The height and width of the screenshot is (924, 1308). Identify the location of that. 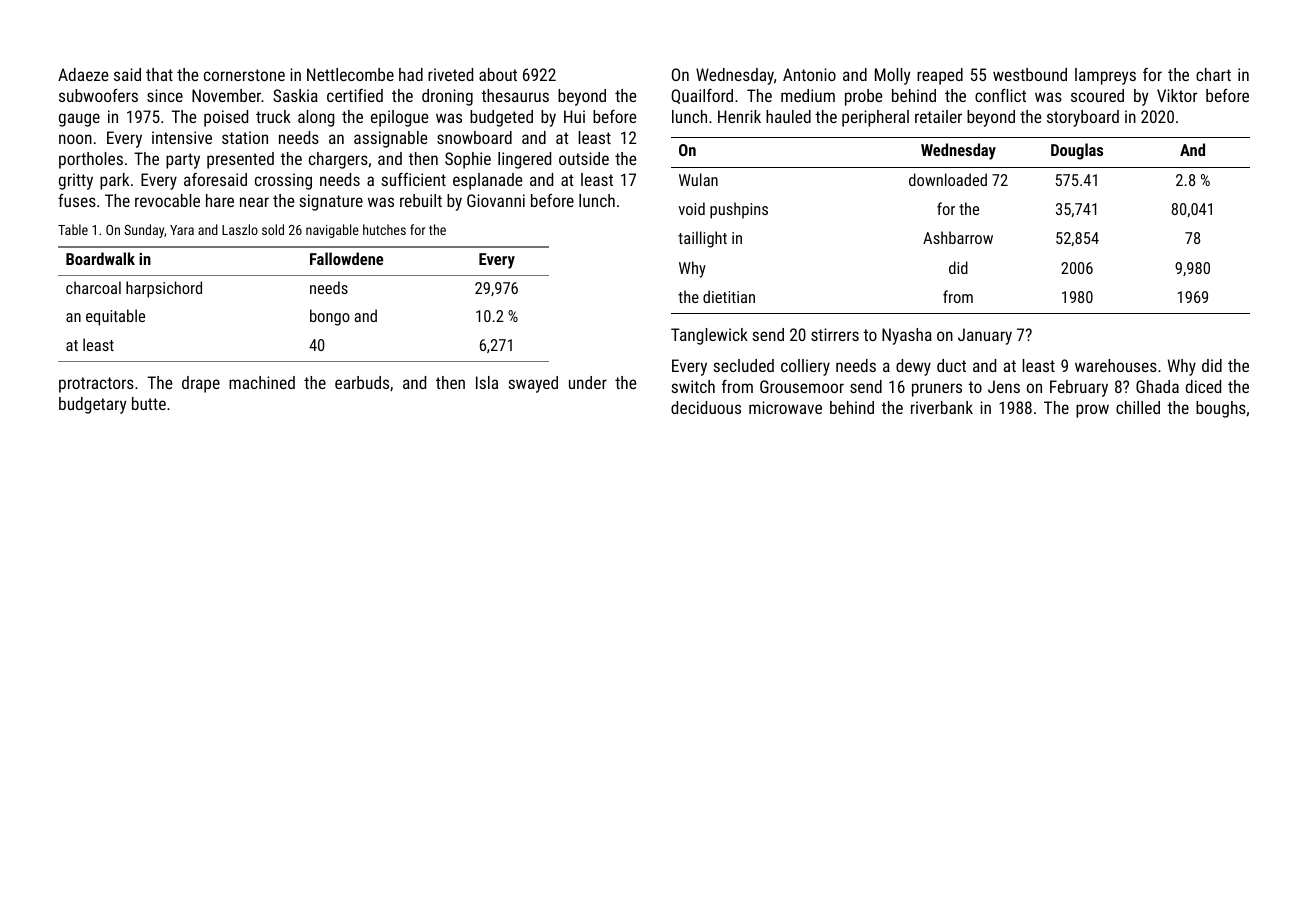
(159, 74).
